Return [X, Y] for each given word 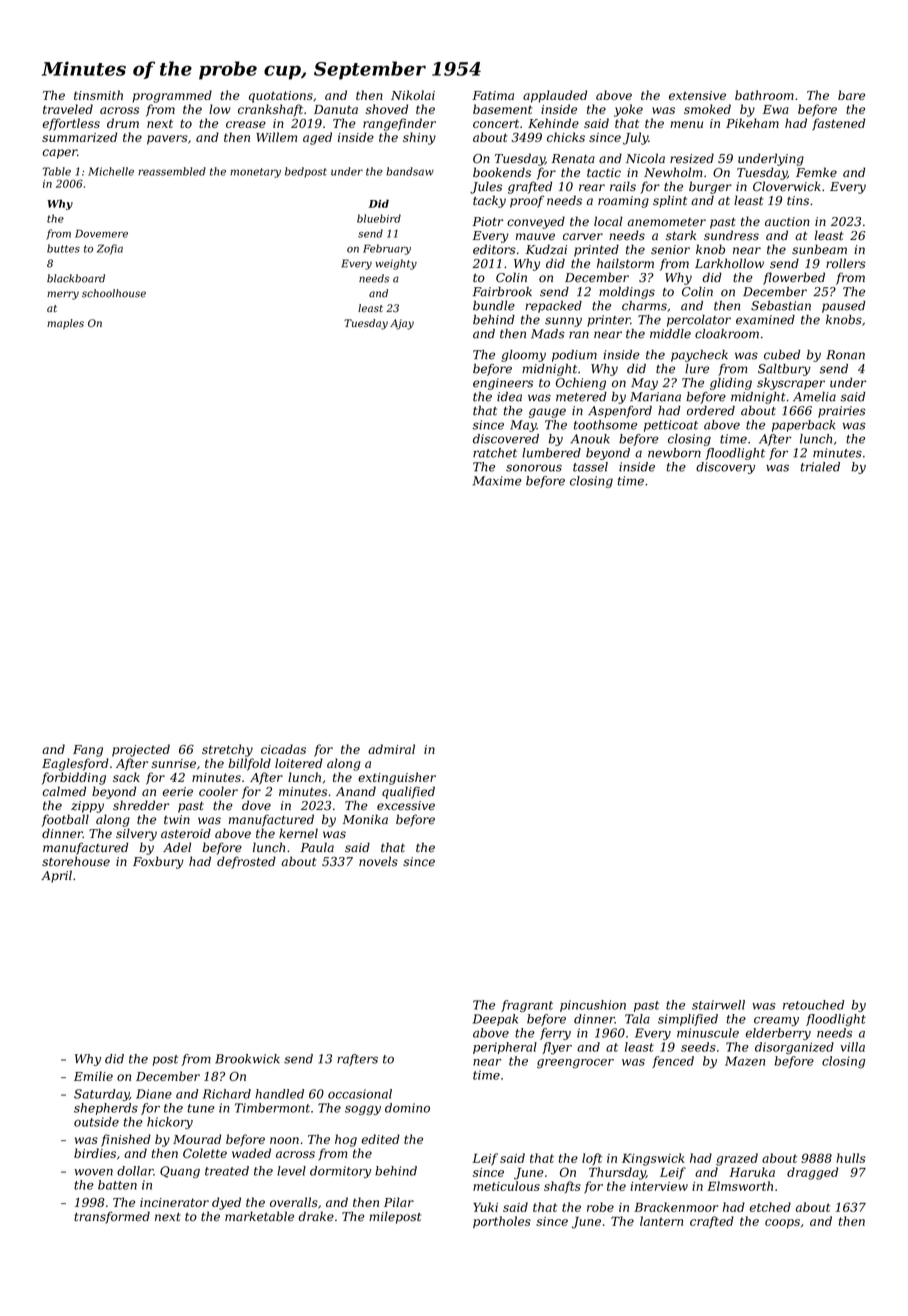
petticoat [671, 426]
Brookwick [247, 1059]
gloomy [523, 356]
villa [852, 1047]
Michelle [111, 171]
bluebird [379, 218]
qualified [408, 792]
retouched [813, 1005]
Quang [180, 1172]
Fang [88, 751]
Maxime [497, 481]
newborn [674, 453]
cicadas [283, 749]
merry [63, 295]
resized [692, 158]
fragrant [527, 1006]
